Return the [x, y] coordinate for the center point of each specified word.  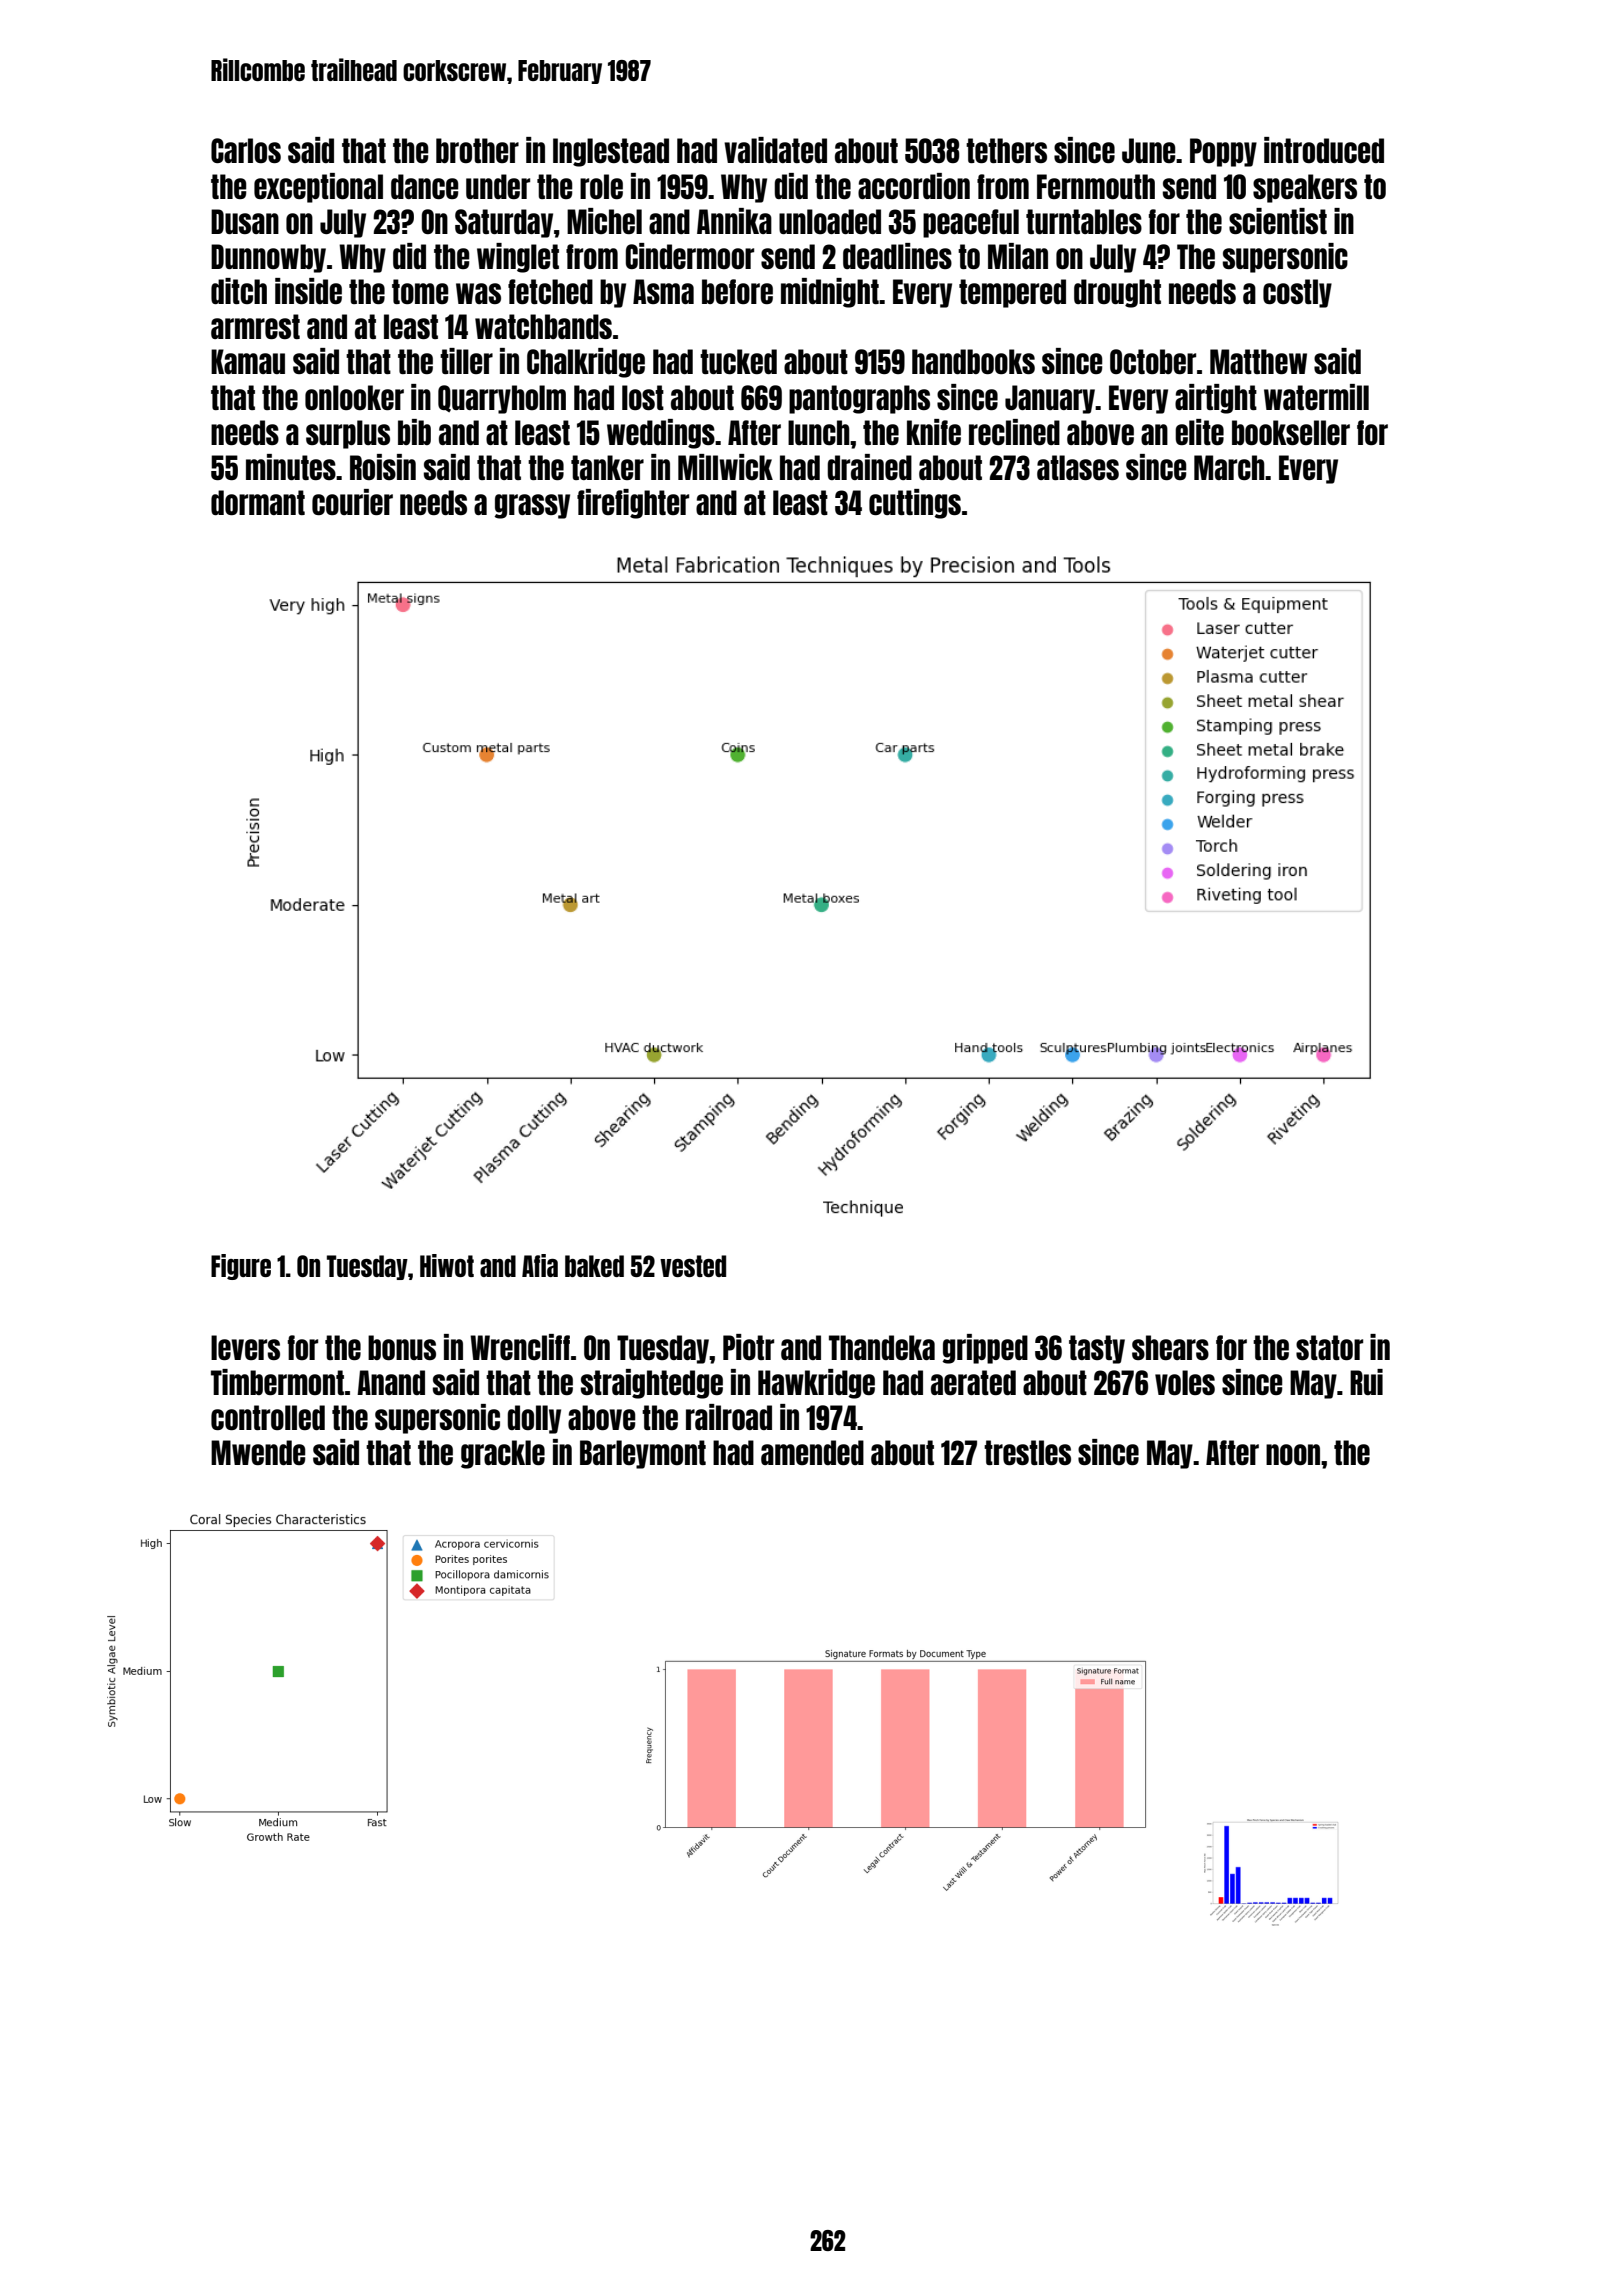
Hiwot [447, 1265]
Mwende [258, 1452]
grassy [532, 506]
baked [594, 1266]
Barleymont [643, 1454]
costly [1297, 293]
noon [1293, 1454]
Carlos [246, 150]
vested [693, 1266]
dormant [258, 502]
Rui [1366, 1382]
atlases [1078, 467]
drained [869, 467]
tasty [1097, 1349]
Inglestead [611, 152]
